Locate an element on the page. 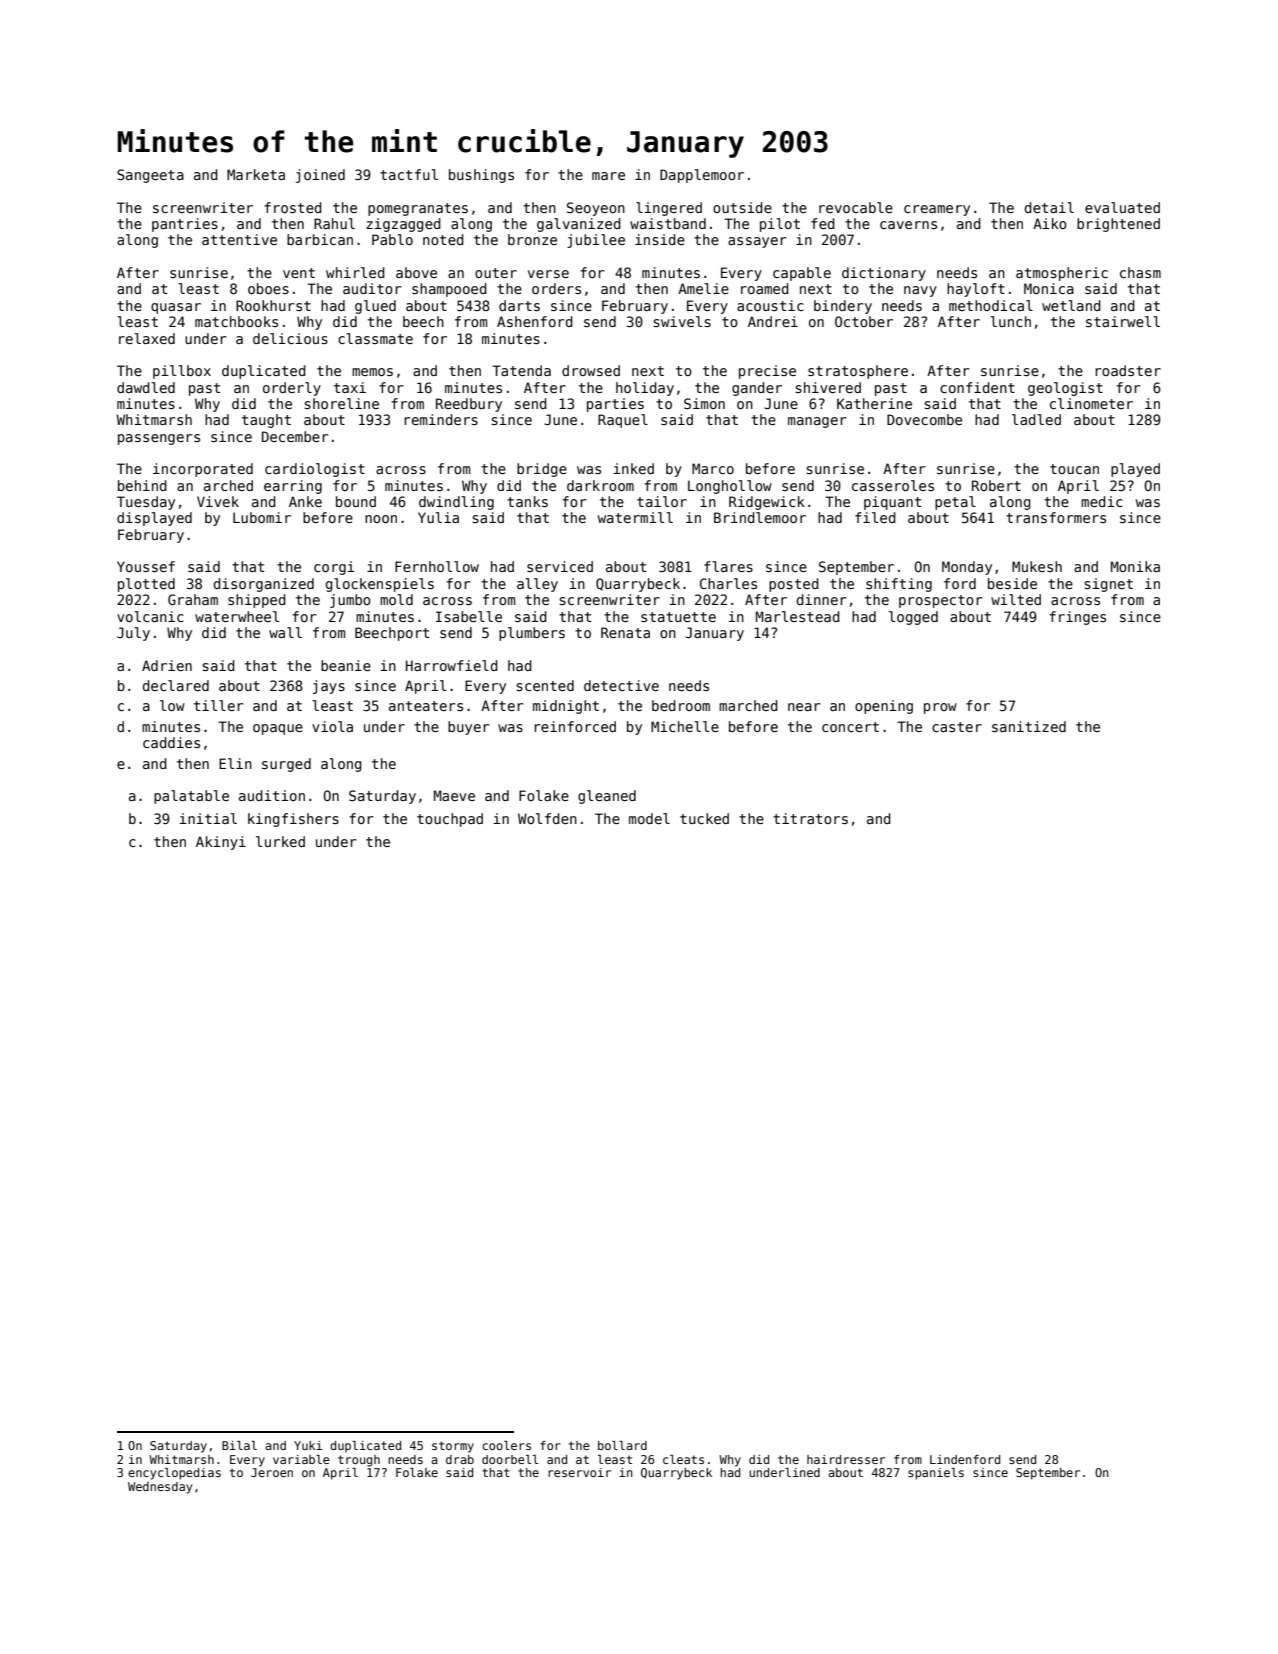 The width and height of the document is (1278, 1654). incorporated is located at coordinates (203, 470).
